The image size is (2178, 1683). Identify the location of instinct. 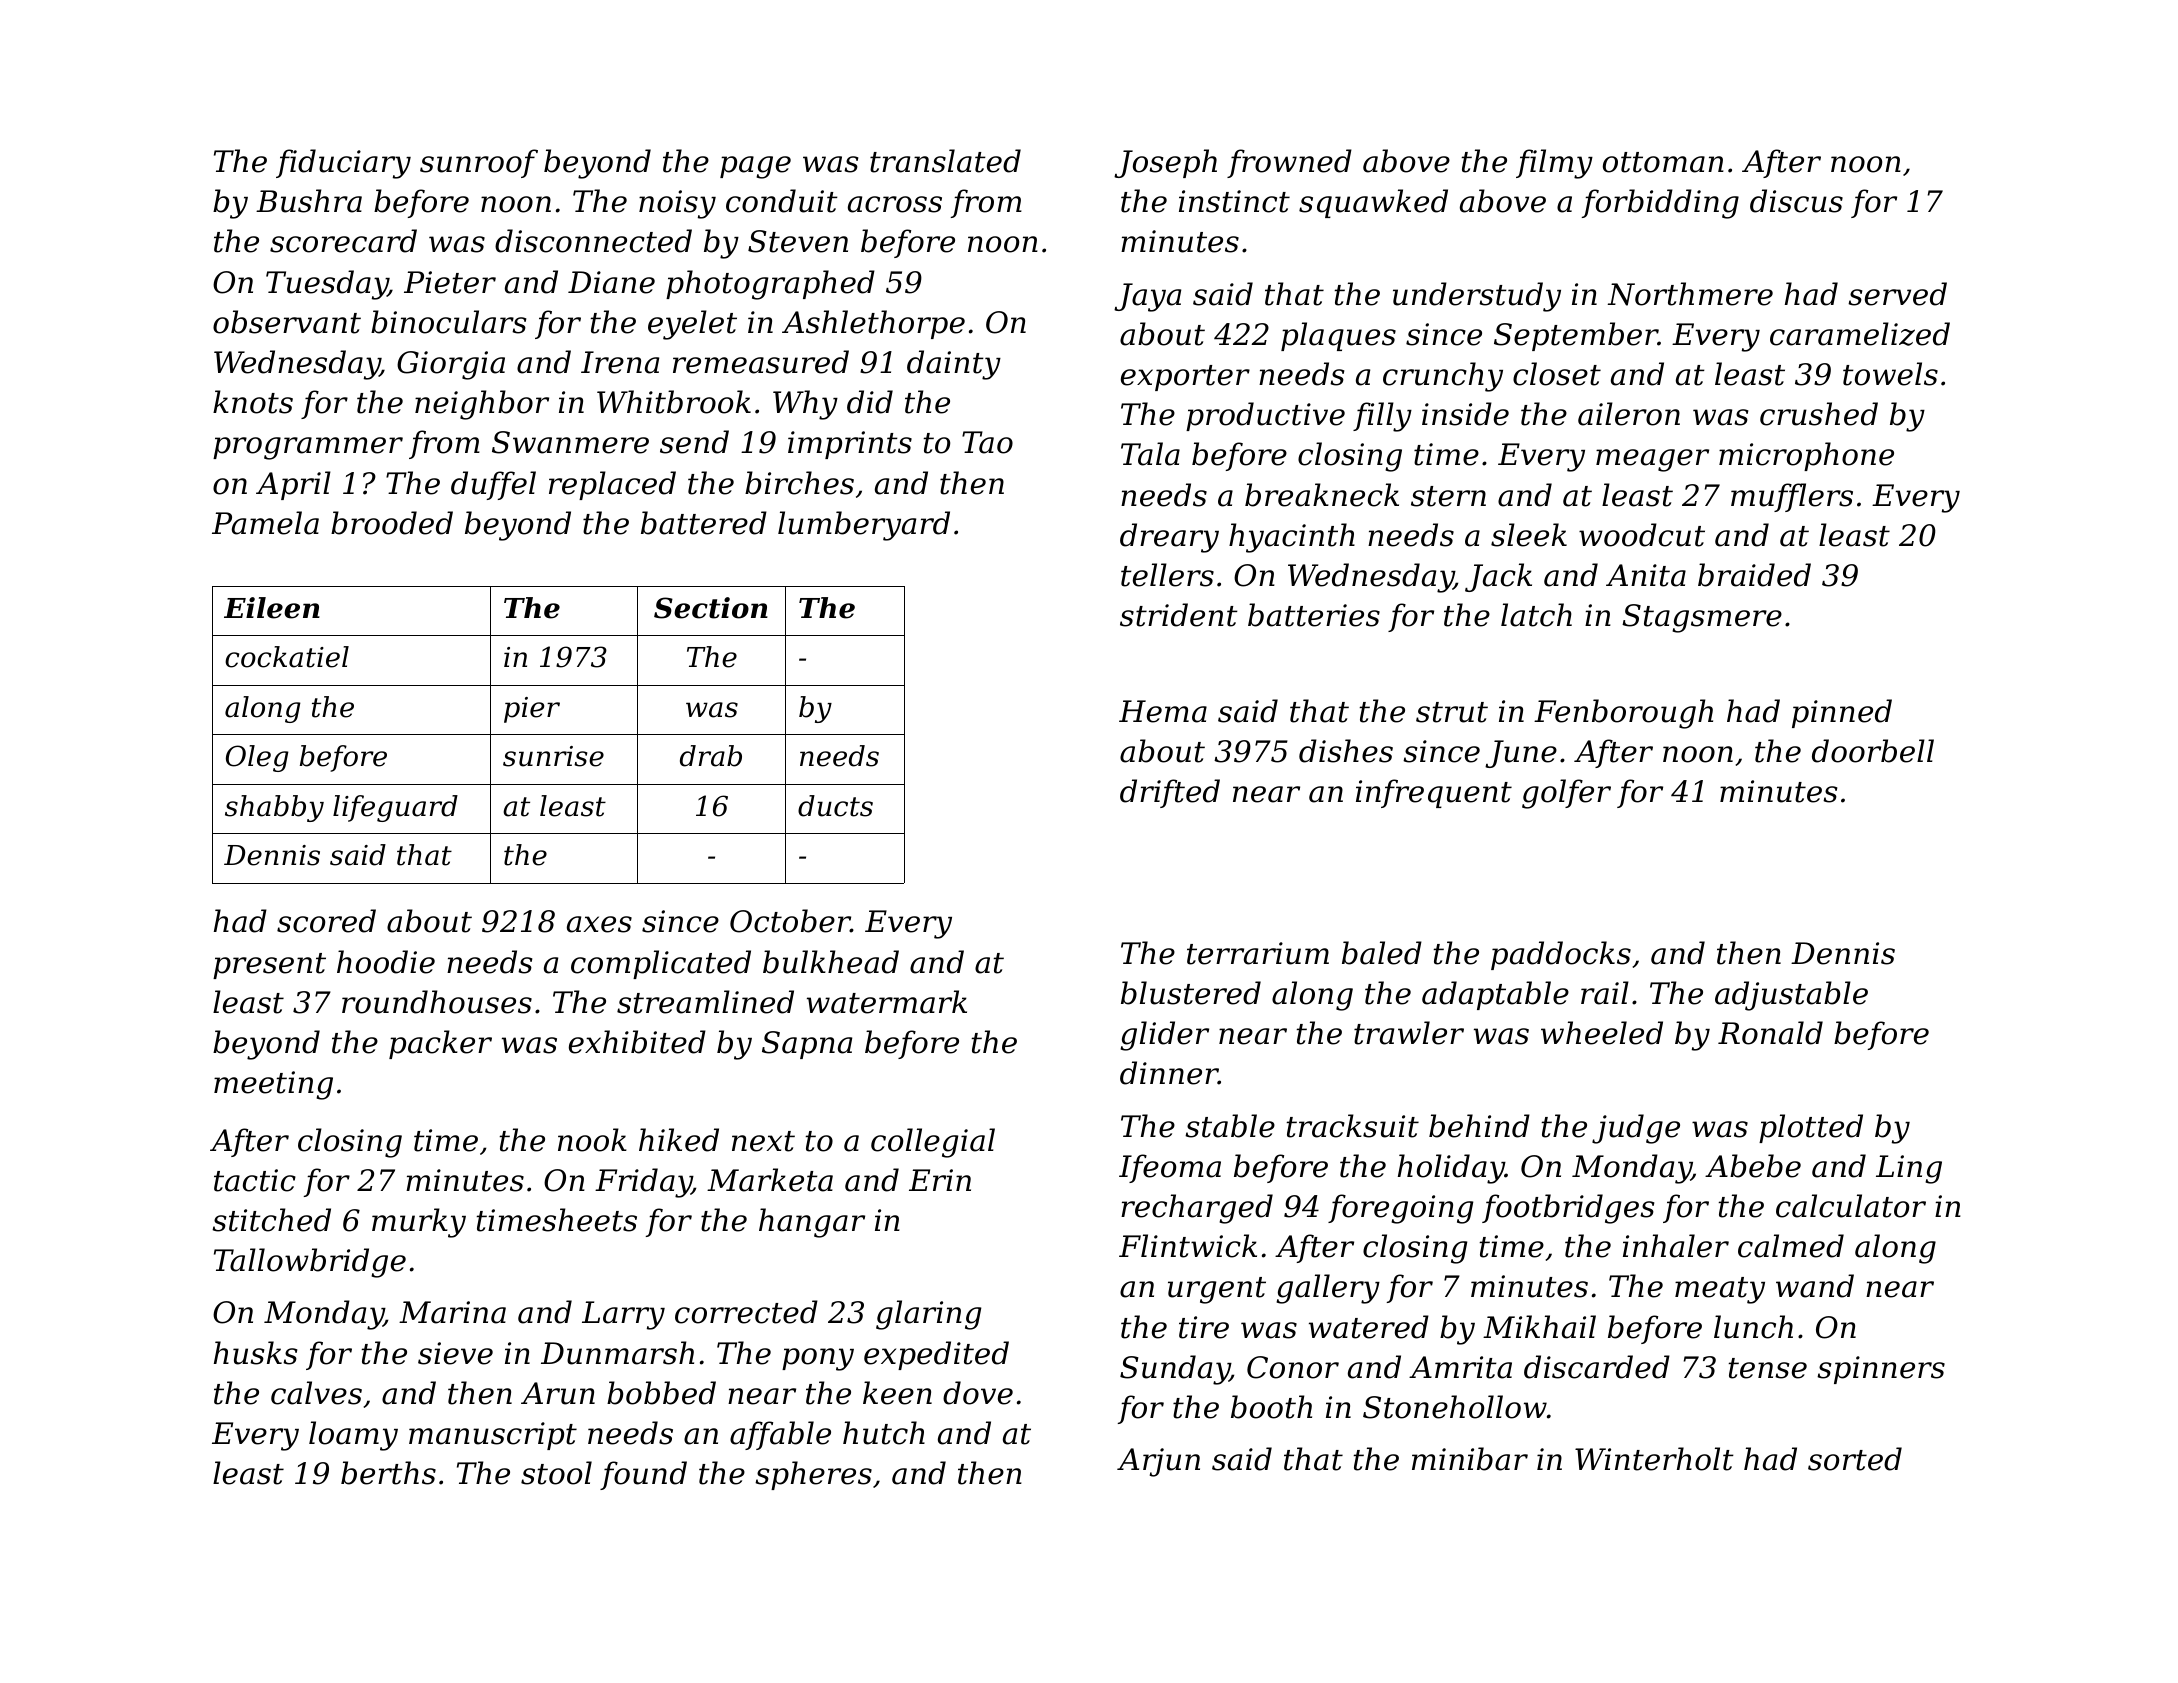
(1234, 201).
